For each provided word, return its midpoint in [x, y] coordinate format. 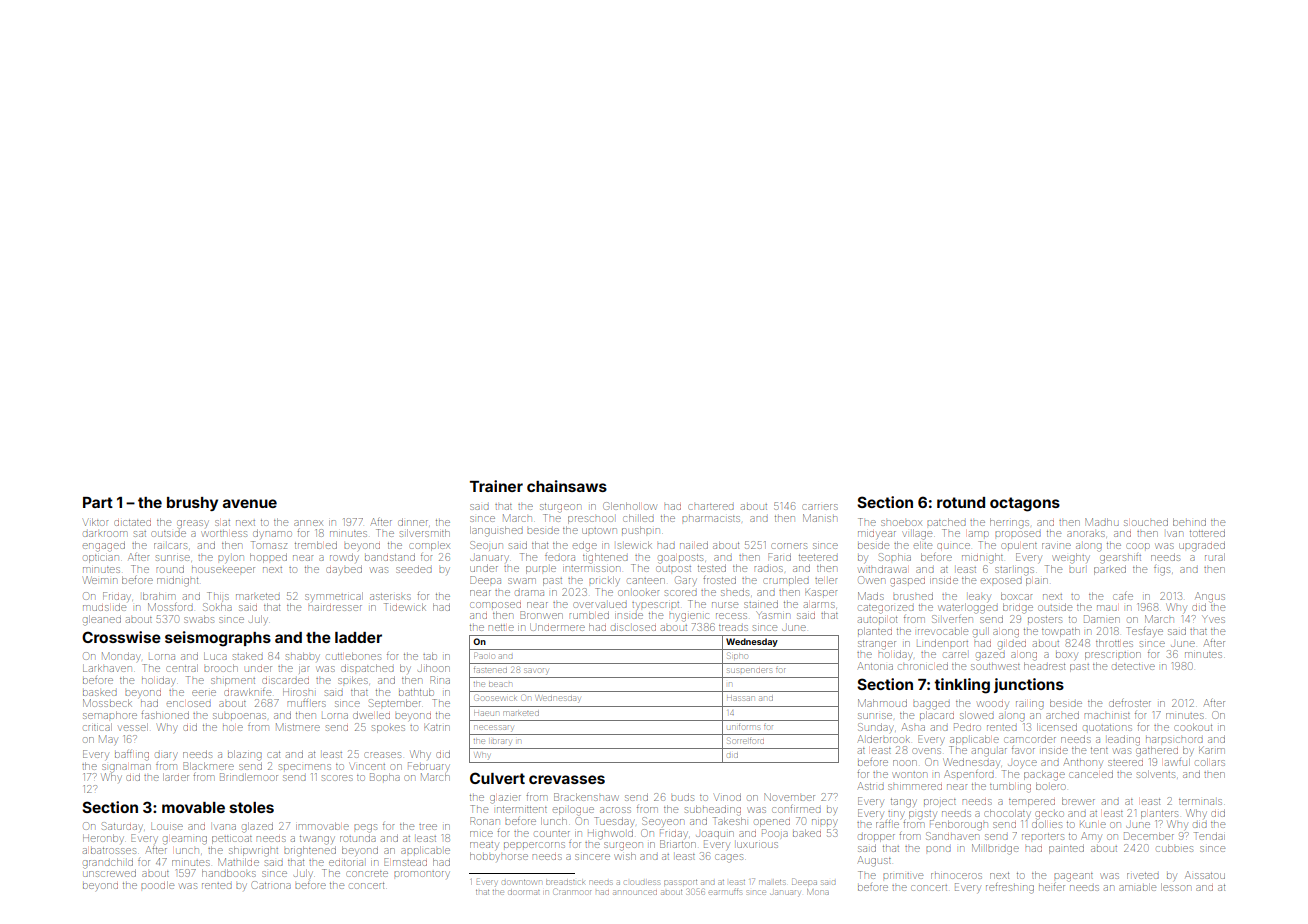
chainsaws [567, 486]
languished [496, 531]
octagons [1025, 504]
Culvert [497, 778]
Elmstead [405, 862]
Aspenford [969, 774]
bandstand [390, 557]
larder [176, 777]
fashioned [165, 715]
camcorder [1030, 739]
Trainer [496, 486]
